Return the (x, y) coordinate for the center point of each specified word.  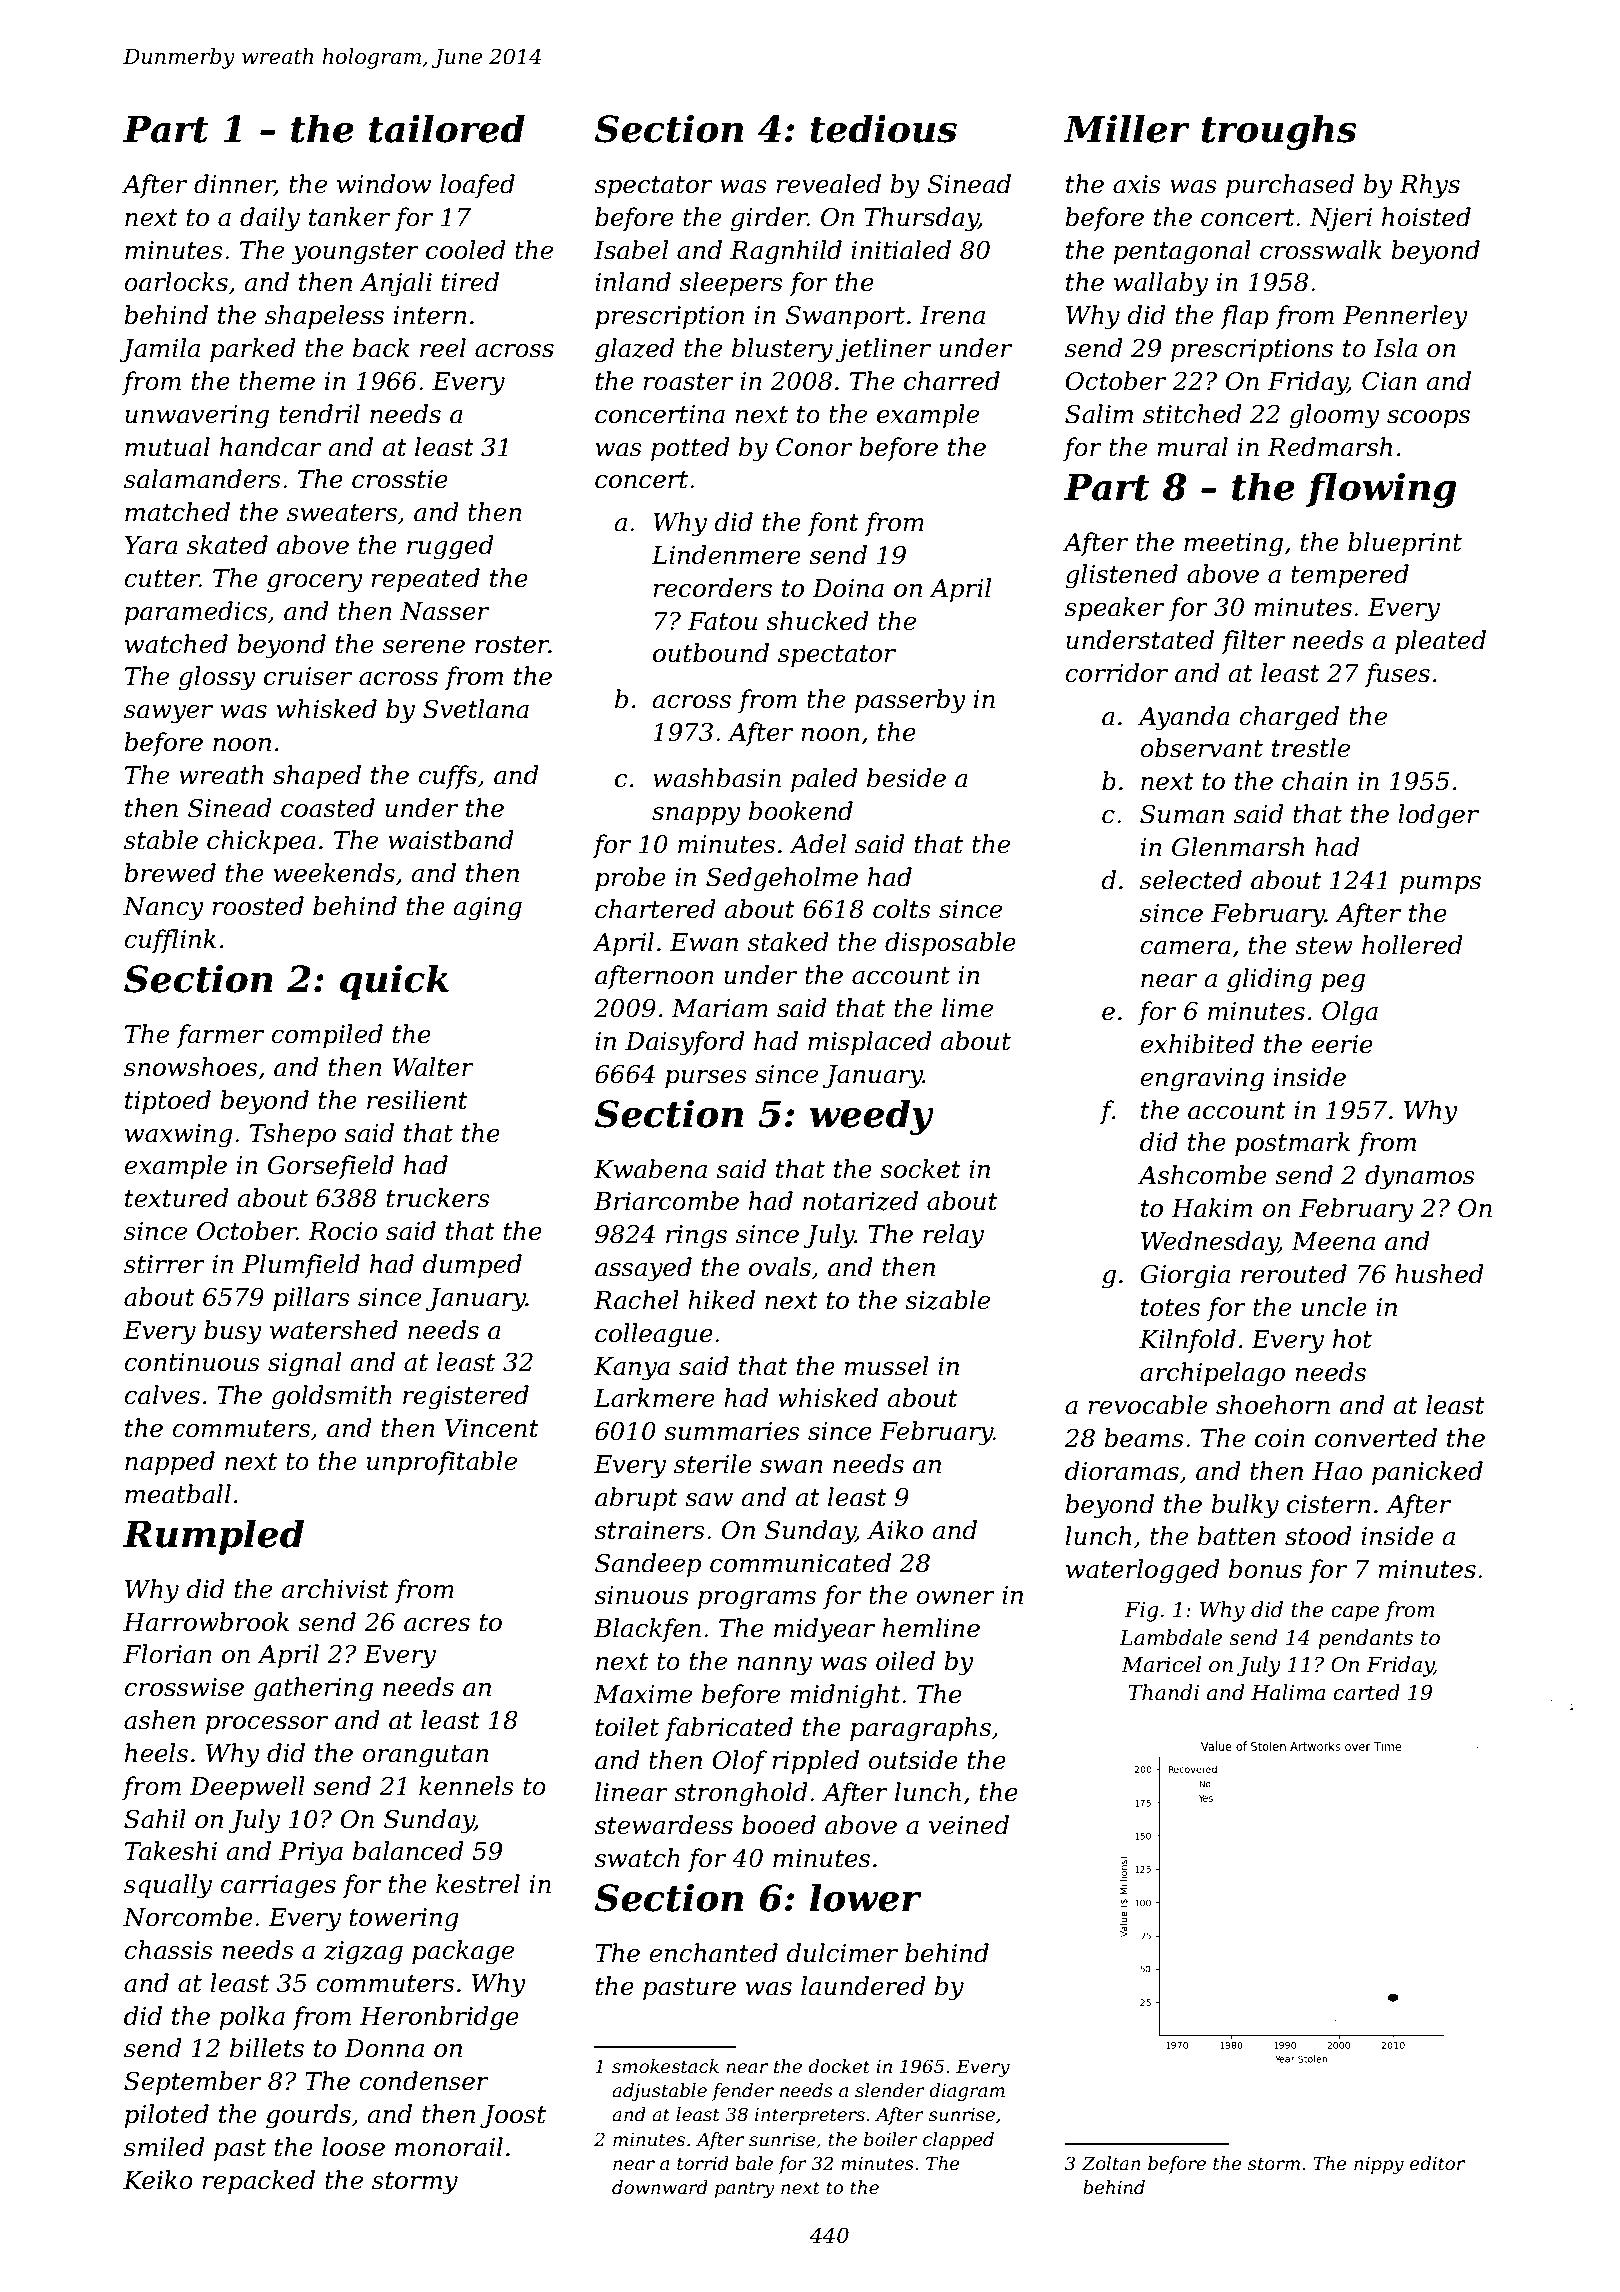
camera (1185, 948)
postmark (1292, 1144)
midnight (845, 1696)
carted (1367, 1692)
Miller (1126, 128)
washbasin (717, 778)
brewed (170, 873)
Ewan (704, 942)
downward (660, 2187)
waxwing (179, 1136)
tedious (883, 128)
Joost (513, 2116)
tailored (447, 128)
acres (437, 1625)
